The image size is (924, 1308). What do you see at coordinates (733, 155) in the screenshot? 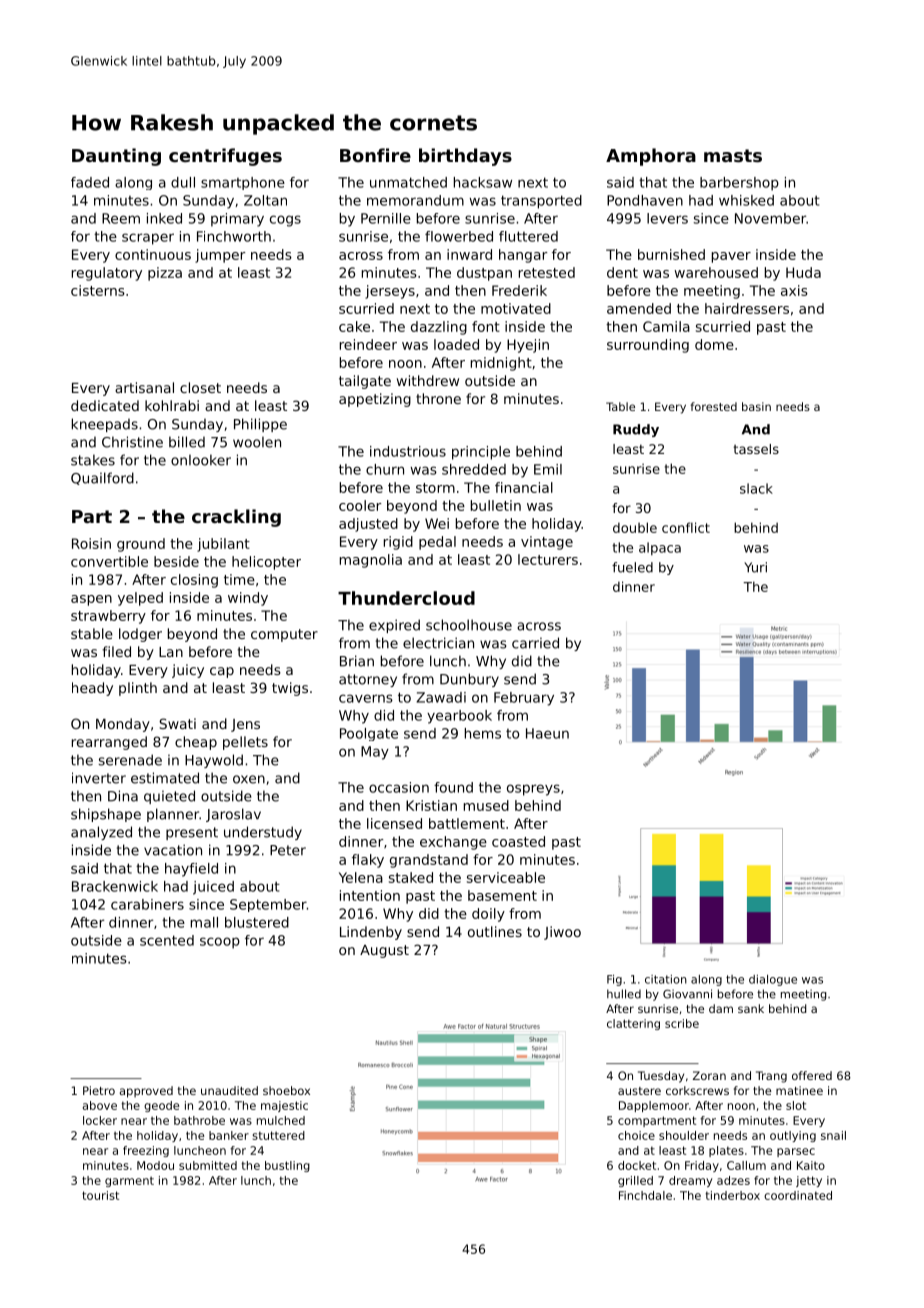
I see `masts` at bounding box center [733, 155].
